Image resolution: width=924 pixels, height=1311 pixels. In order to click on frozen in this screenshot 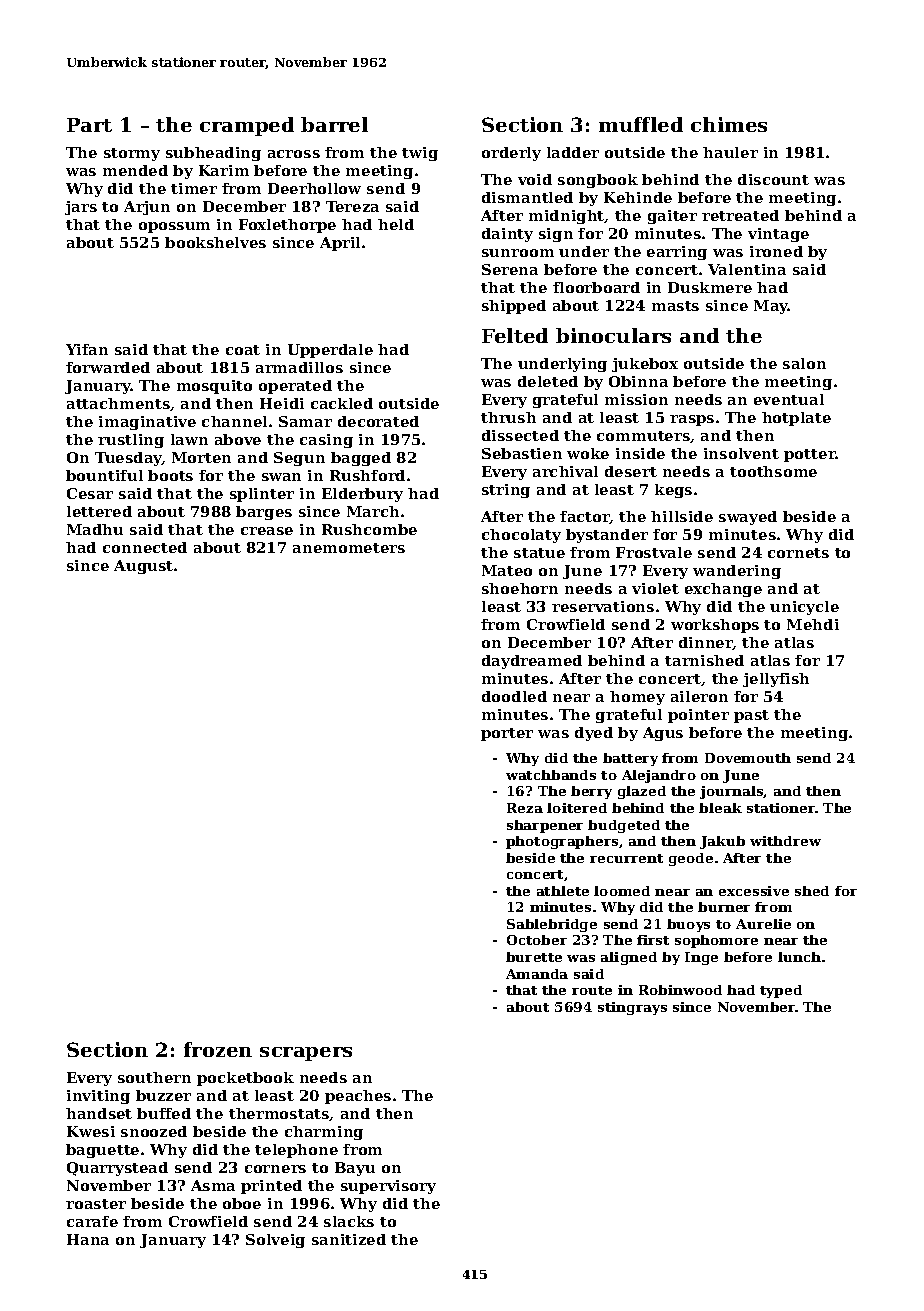, I will do `click(218, 1049)`.
